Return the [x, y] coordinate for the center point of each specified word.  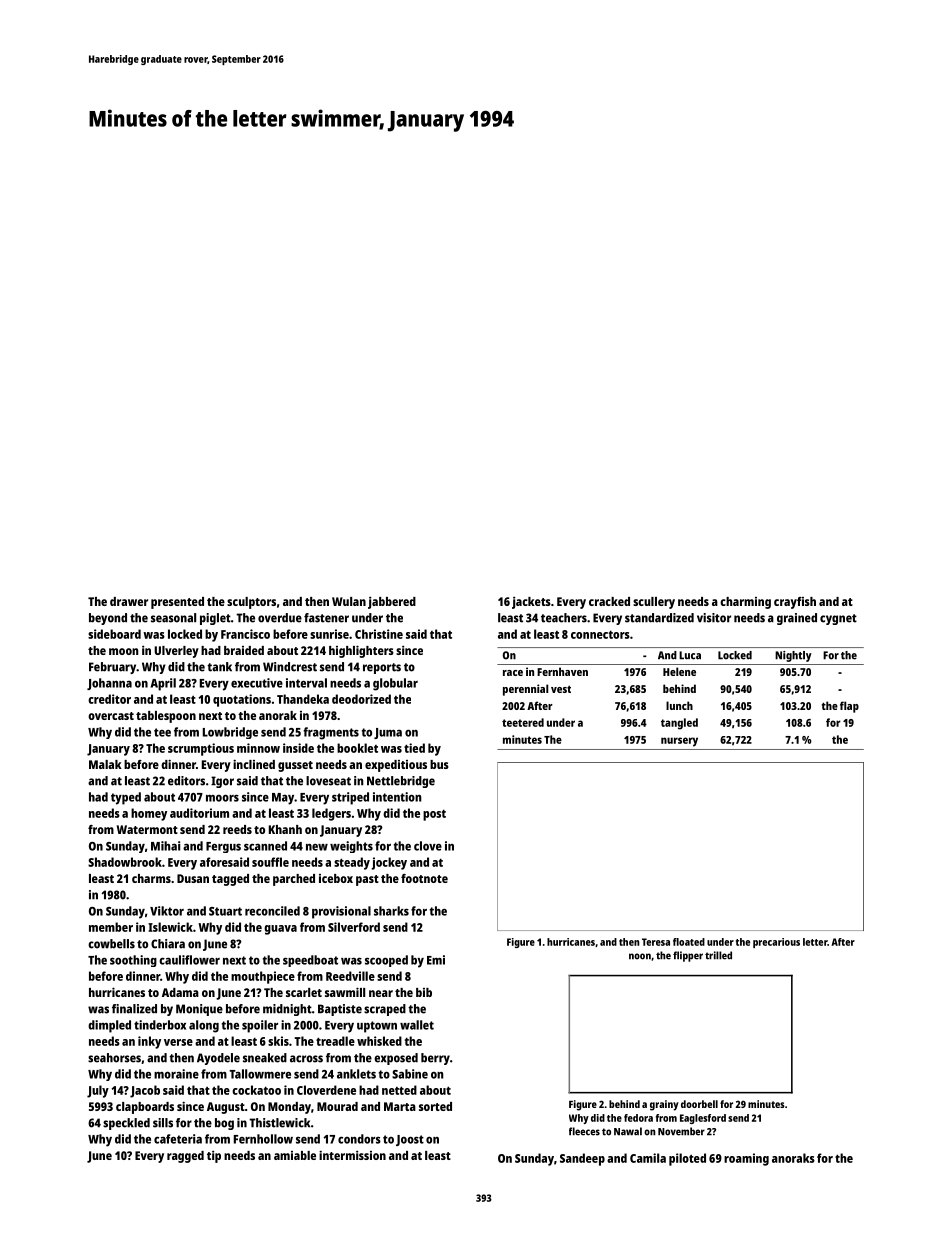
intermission [352, 1155]
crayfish [795, 603]
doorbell [699, 1104]
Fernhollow [263, 1139]
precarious [776, 943]
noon [640, 956]
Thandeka [303, 699]
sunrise [329, 634]
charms [151, 878]
